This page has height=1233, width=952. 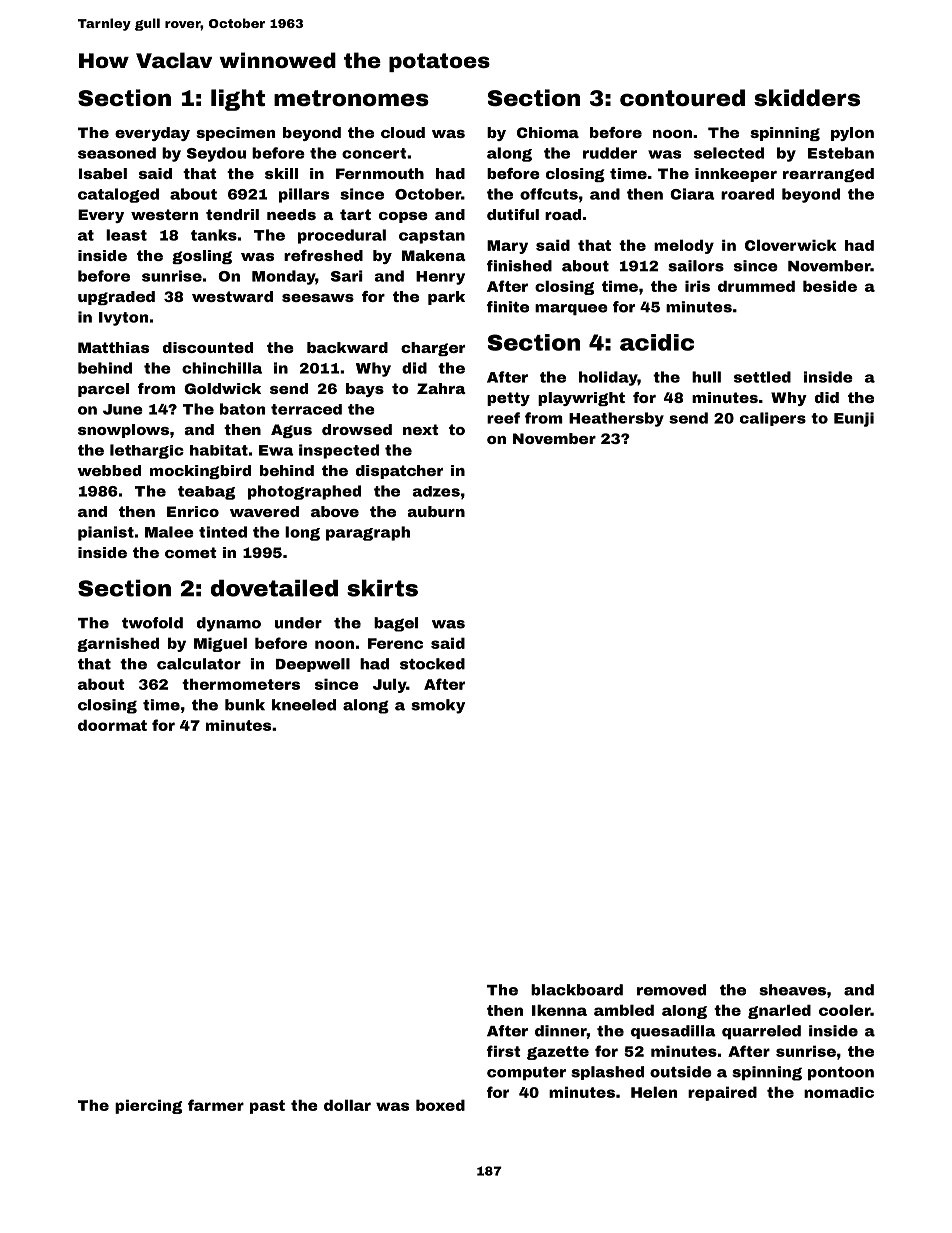 What do you see at coordinates (347, 1105) in the page?
I see `dollar` at bounding box center [347, 1105].
